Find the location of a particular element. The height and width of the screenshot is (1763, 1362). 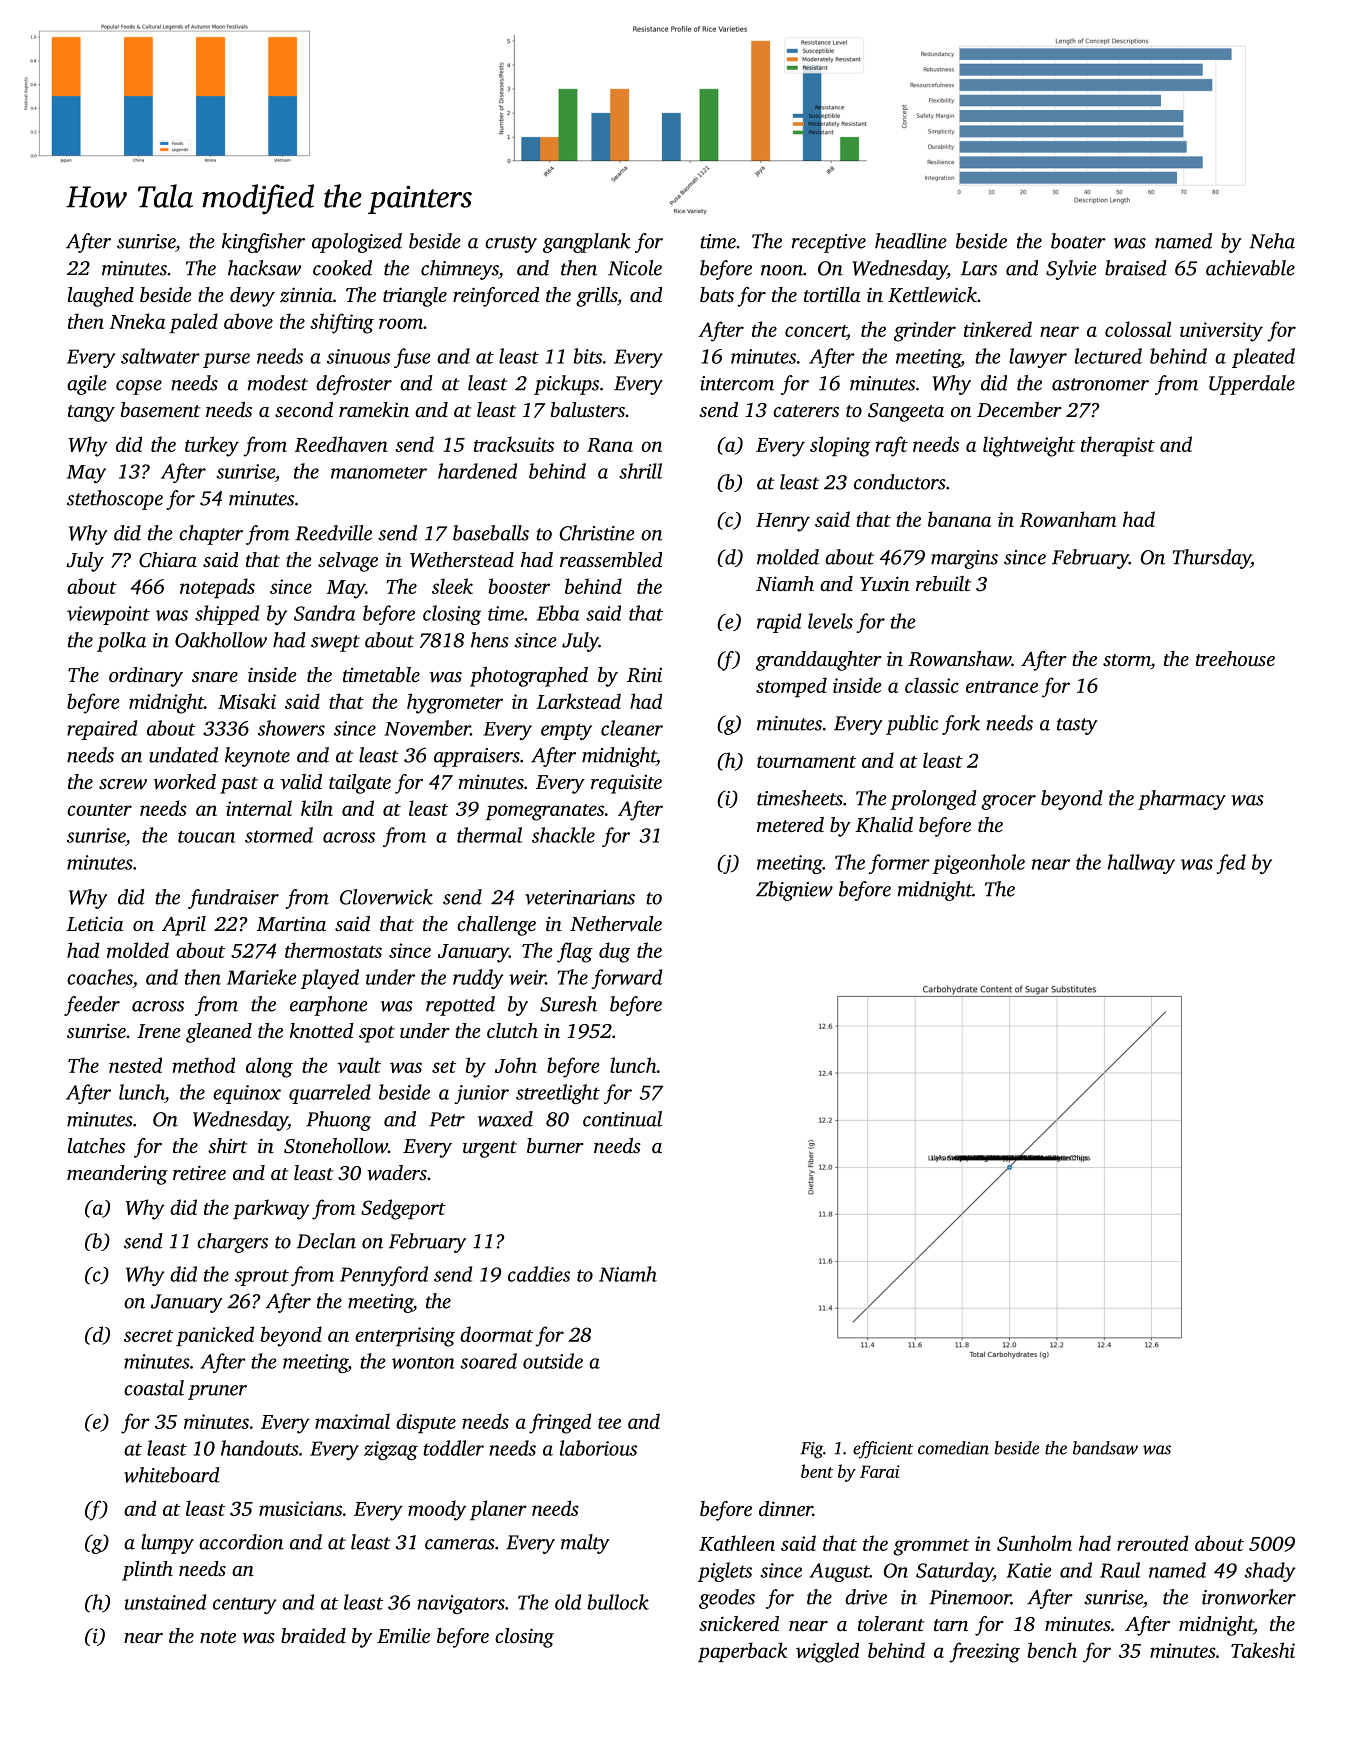

fed is located at coordinates (1231, 864).
